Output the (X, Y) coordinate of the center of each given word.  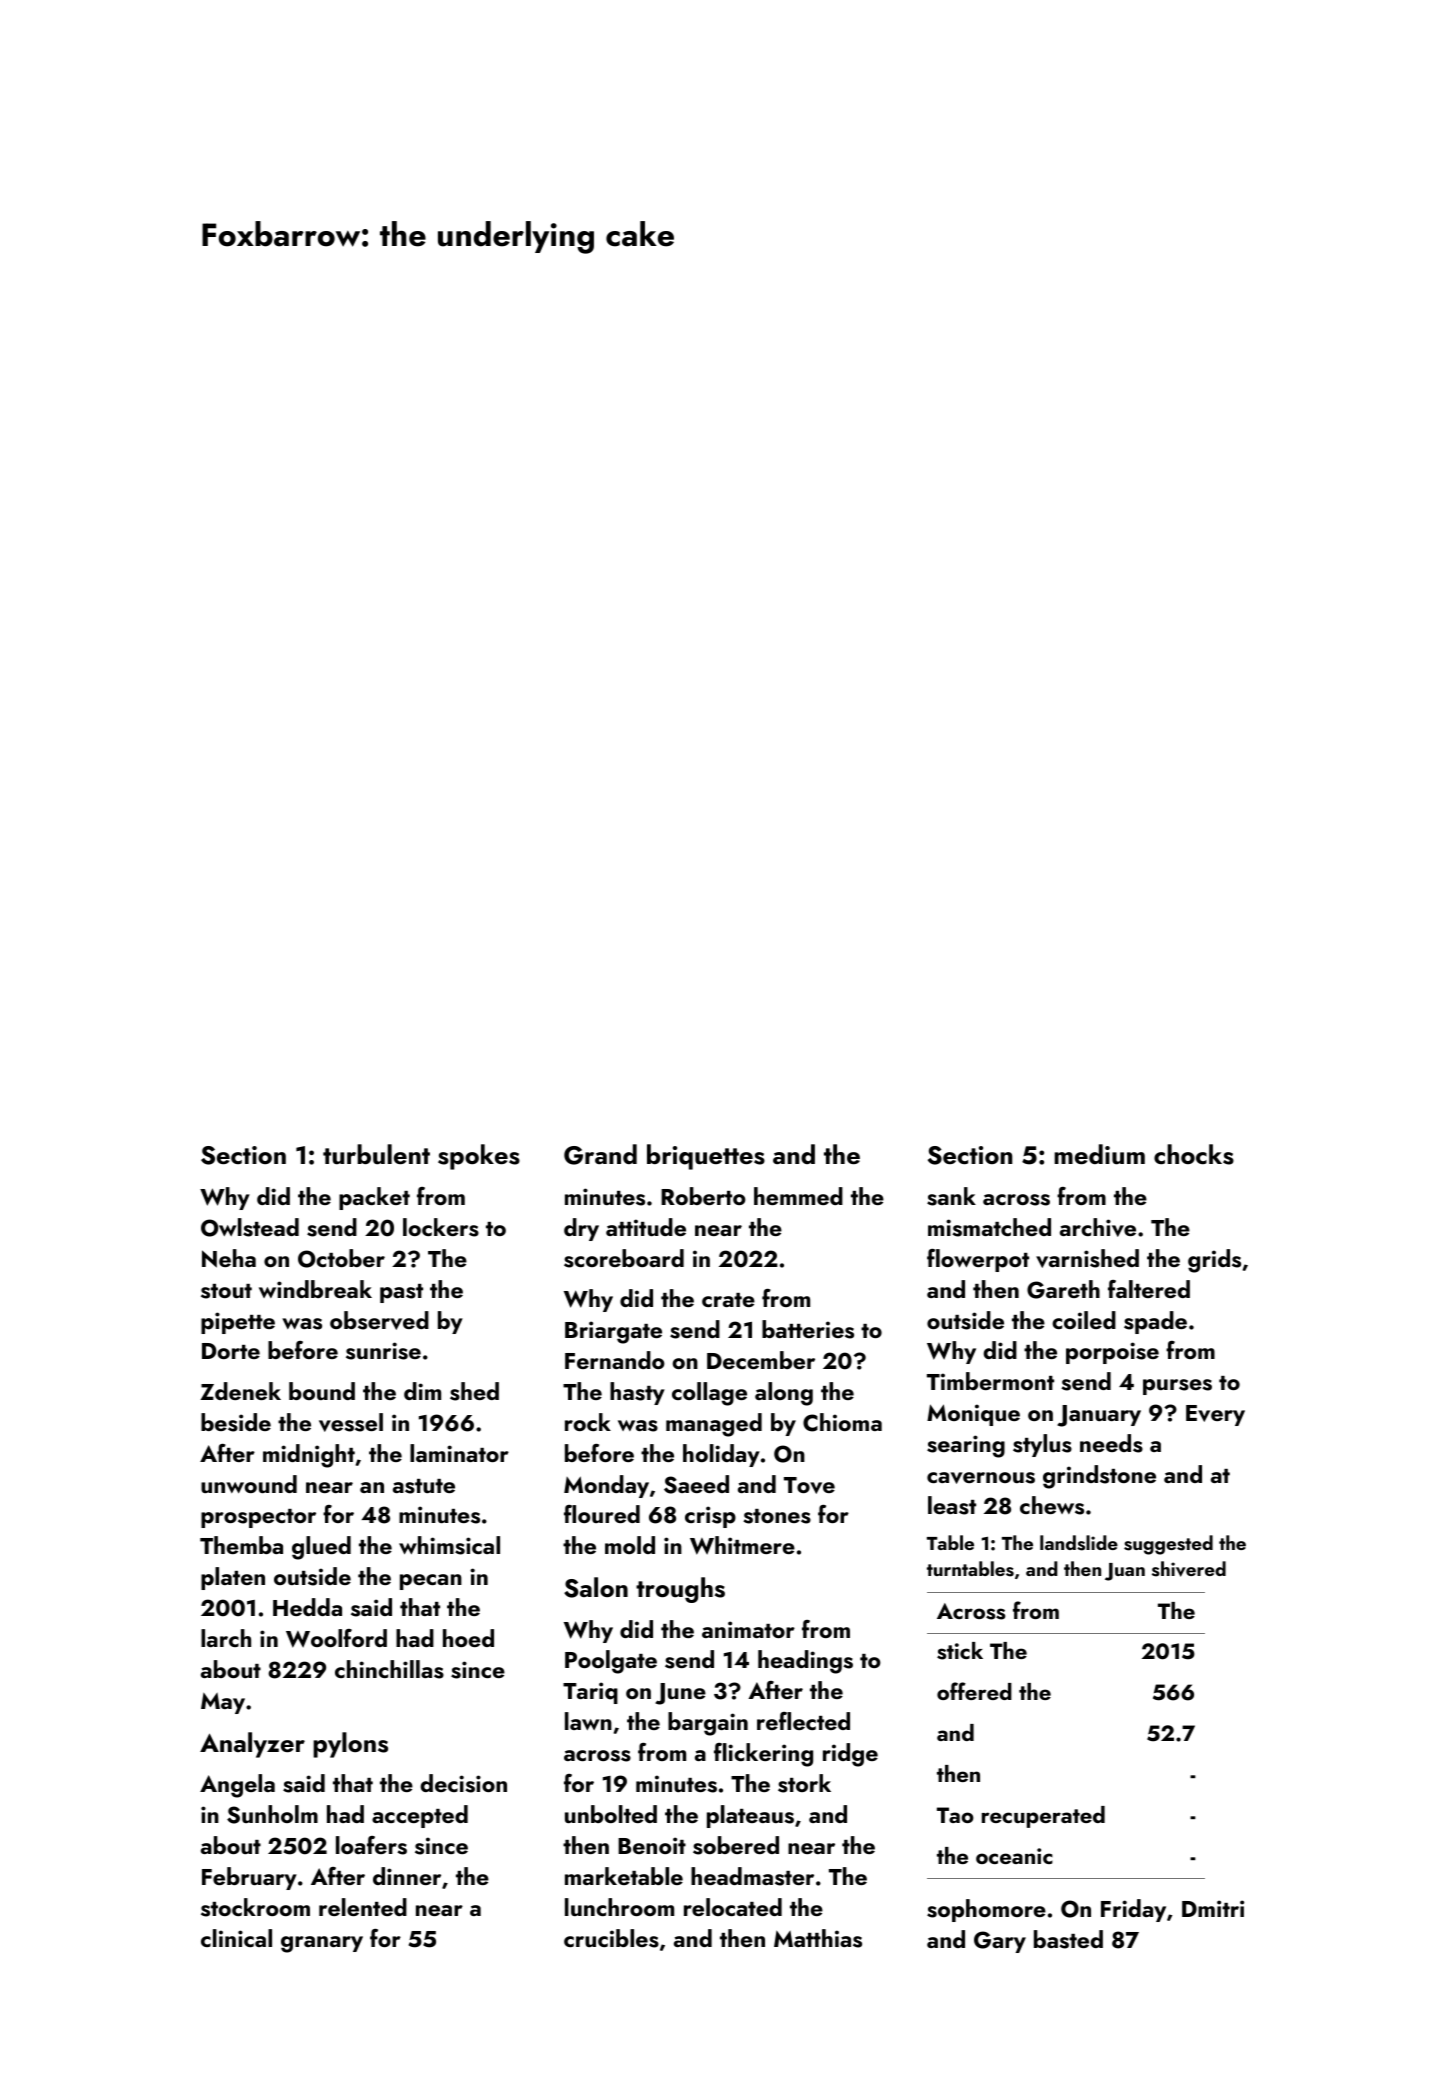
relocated (733, 1907)
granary (322, 1944)
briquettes (706, 1157)
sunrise (383, 1351)
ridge (850, 1755)
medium (1099, 1154)
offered (974, 1691)
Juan (1125, 1572)
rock (588, 1422)
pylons (350, 1745)
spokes (479, 1157)
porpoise (1112, 1353)
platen (233, 1578)
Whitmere (742, 1545)
